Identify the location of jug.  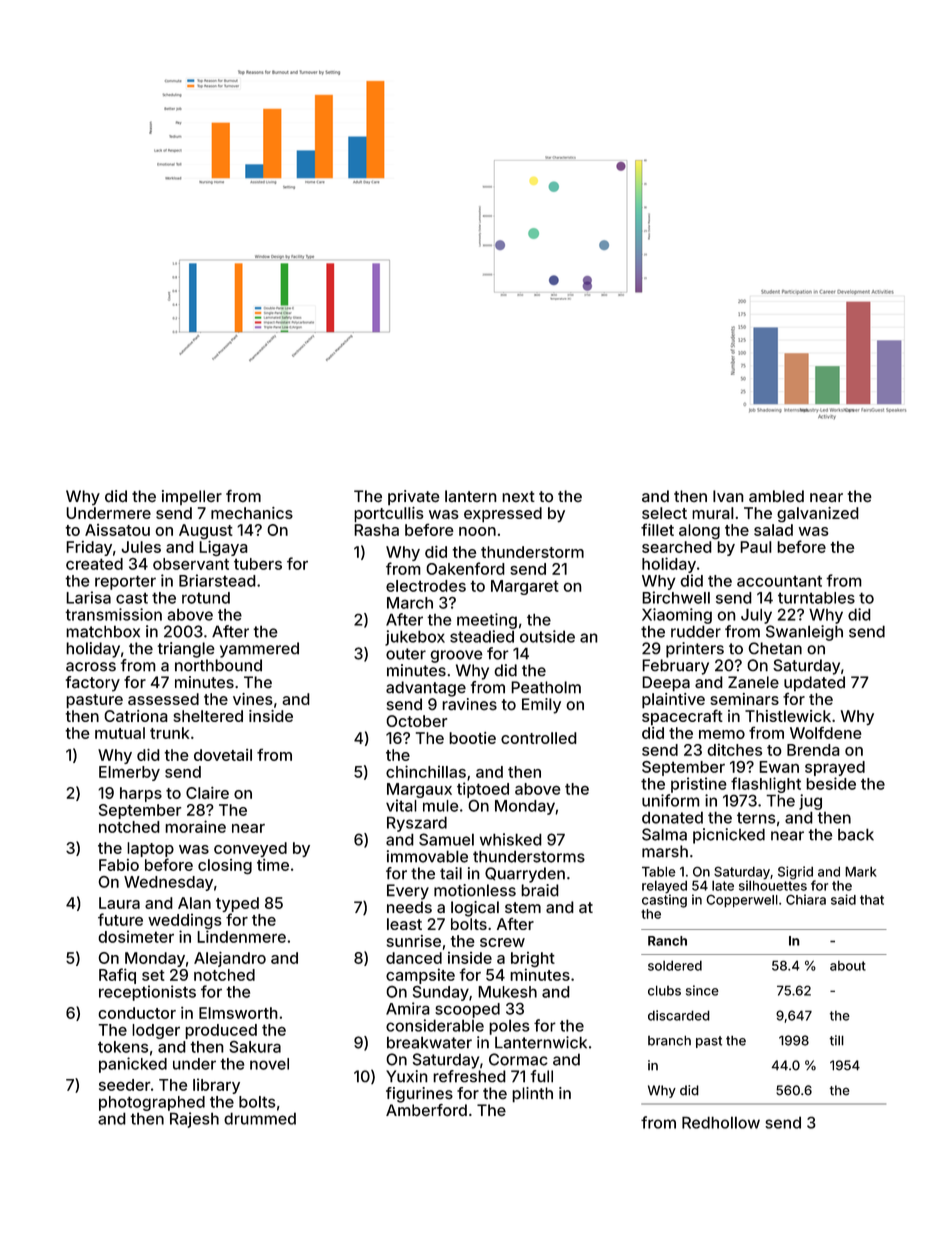
(810, 802).
